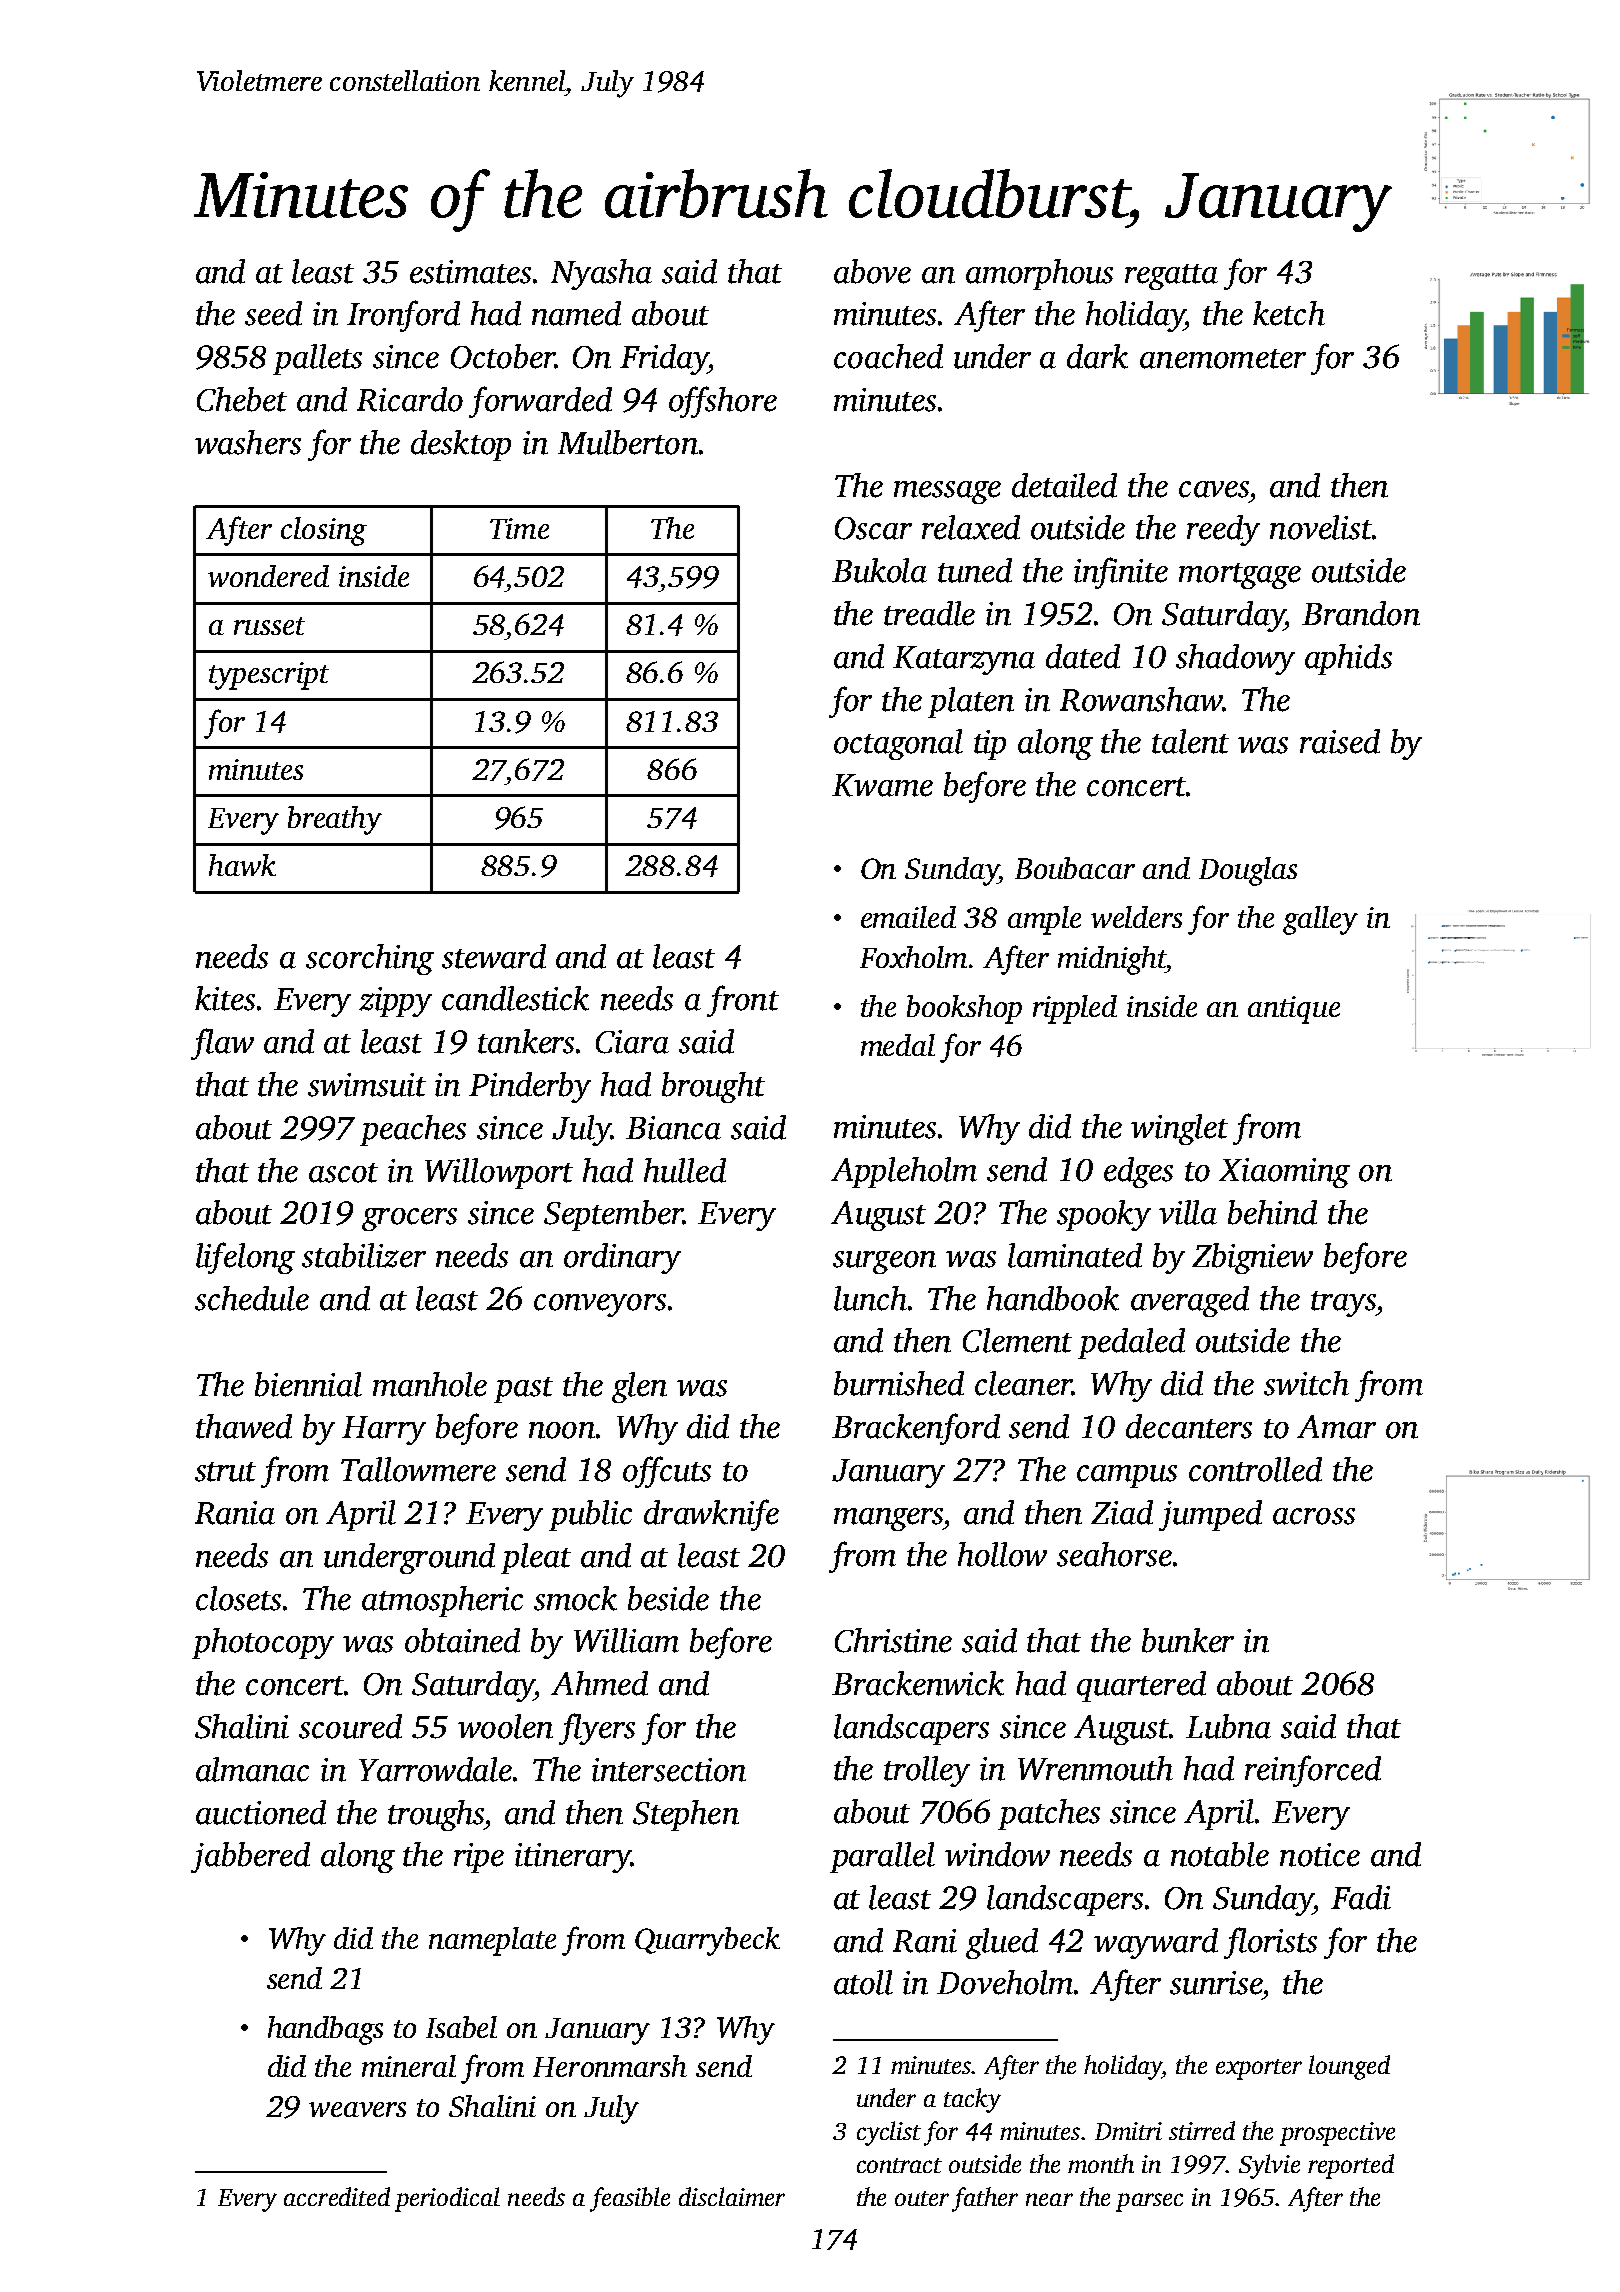 The image size is (1620, 2292). What do you see at coordinates (515, 998) in the screenshot?
I see `candlestick` at bounding box center [515, 998].
